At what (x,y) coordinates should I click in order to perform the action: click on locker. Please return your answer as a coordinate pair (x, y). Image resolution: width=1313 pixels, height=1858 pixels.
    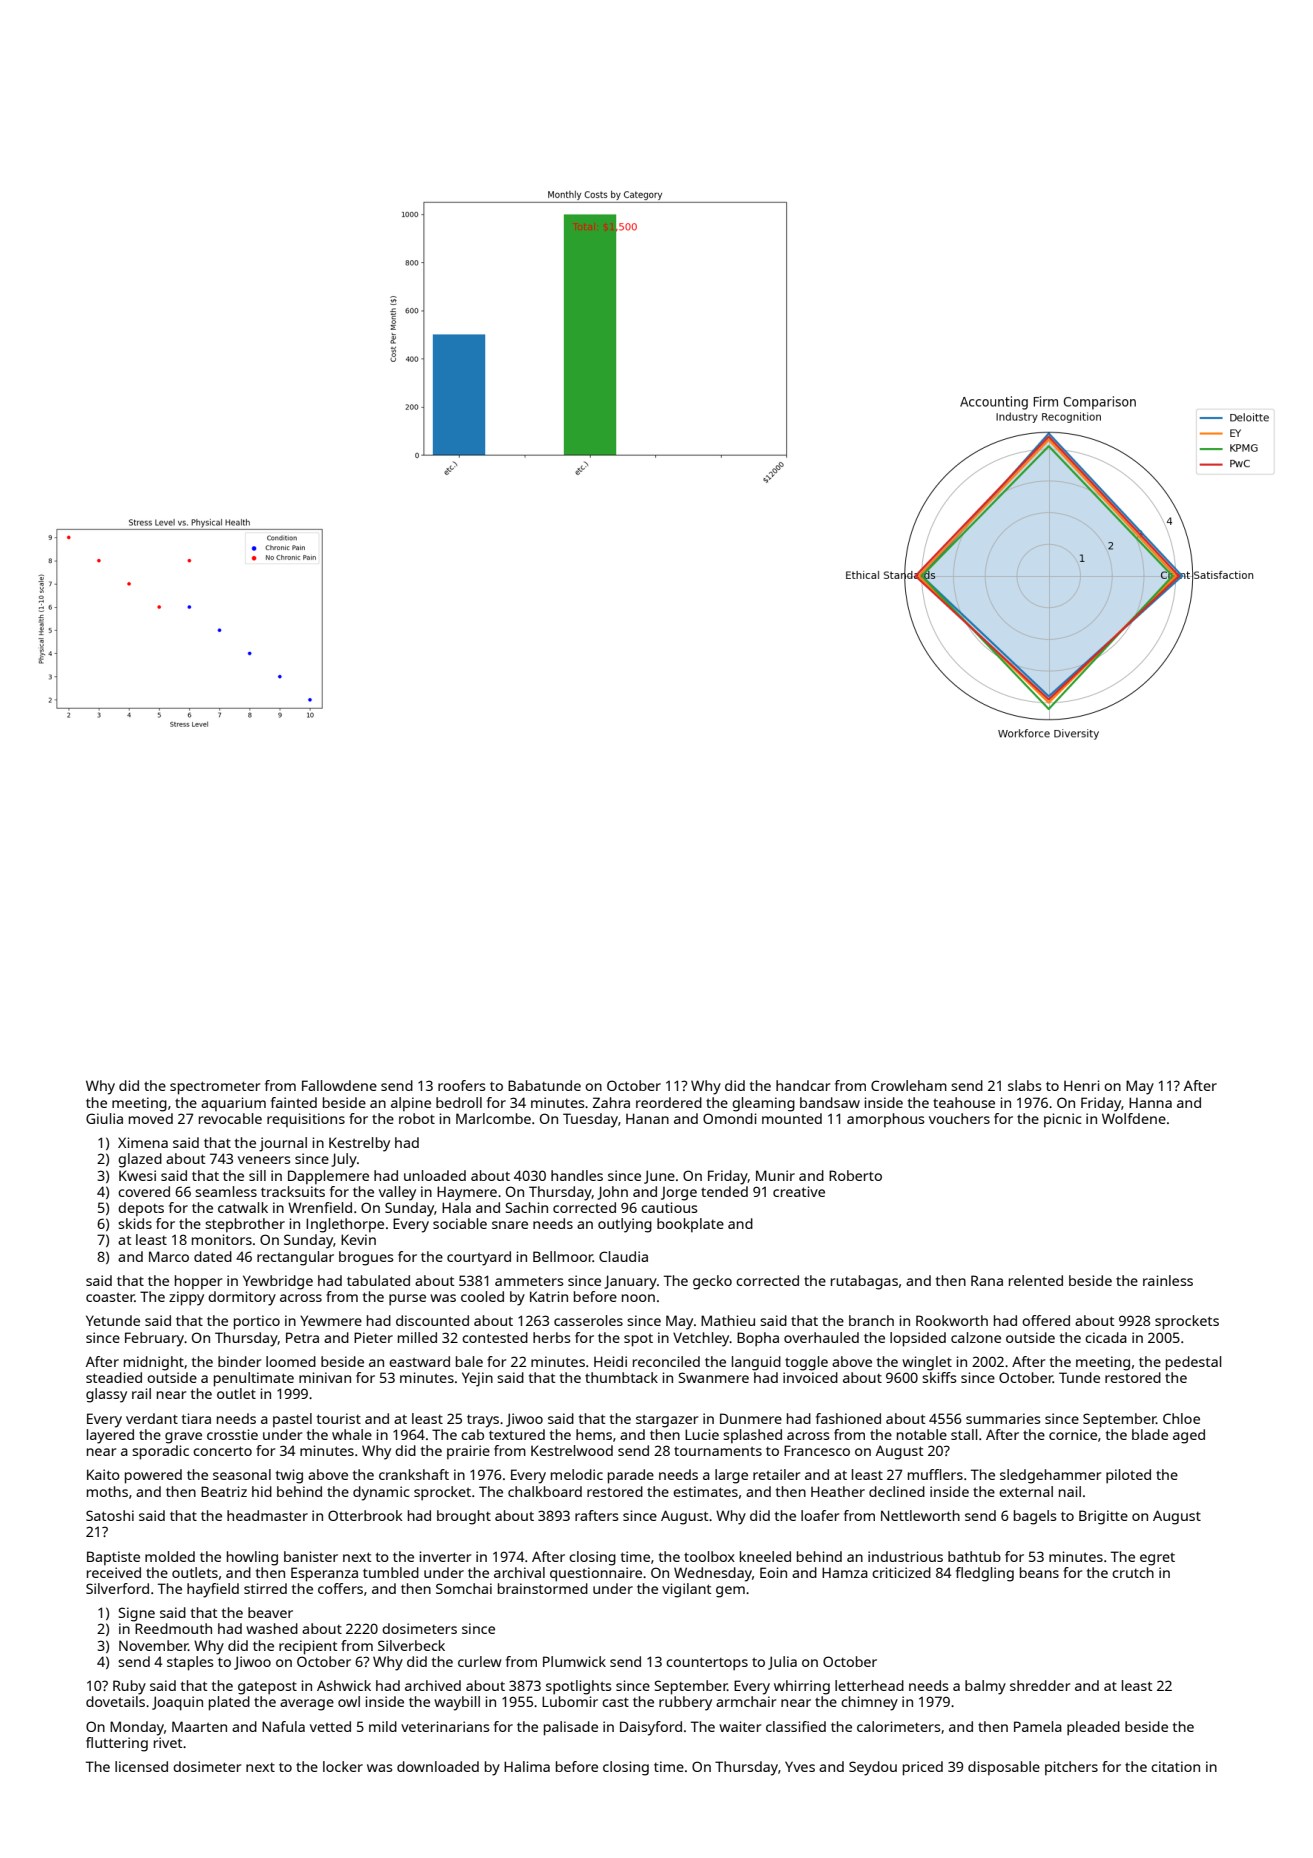
    Looking at the image, I should click on (343, 1766).
